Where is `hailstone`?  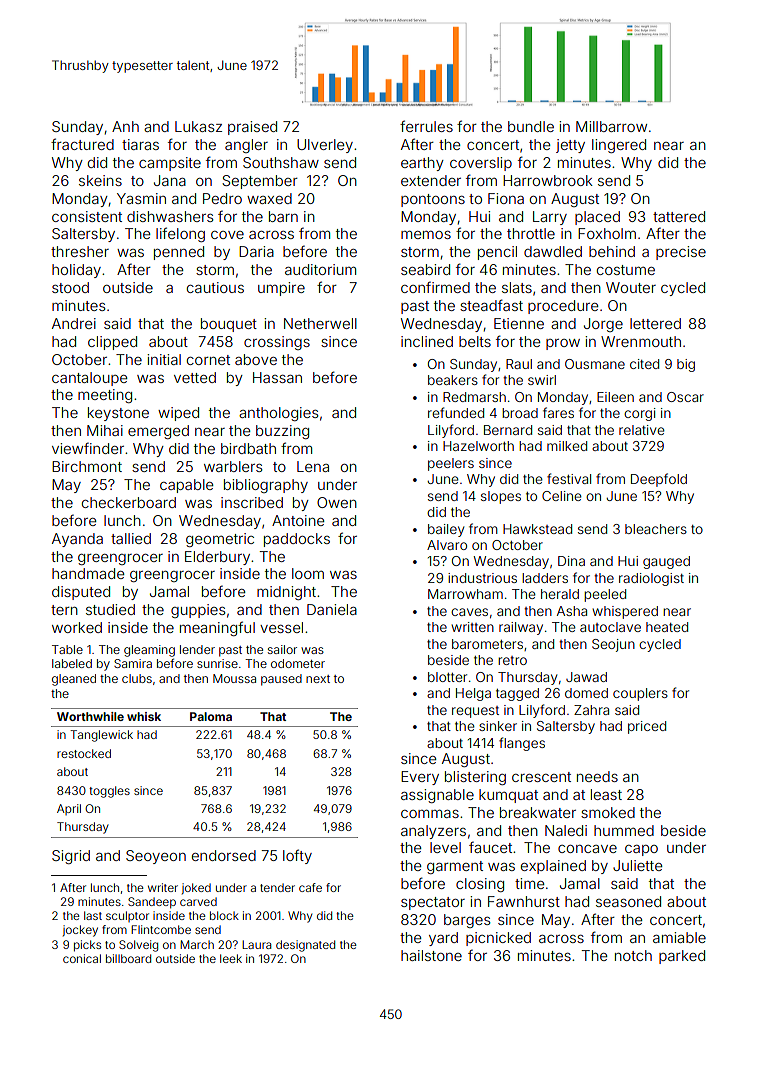
hailstone is located at coordinates (431, 955).
